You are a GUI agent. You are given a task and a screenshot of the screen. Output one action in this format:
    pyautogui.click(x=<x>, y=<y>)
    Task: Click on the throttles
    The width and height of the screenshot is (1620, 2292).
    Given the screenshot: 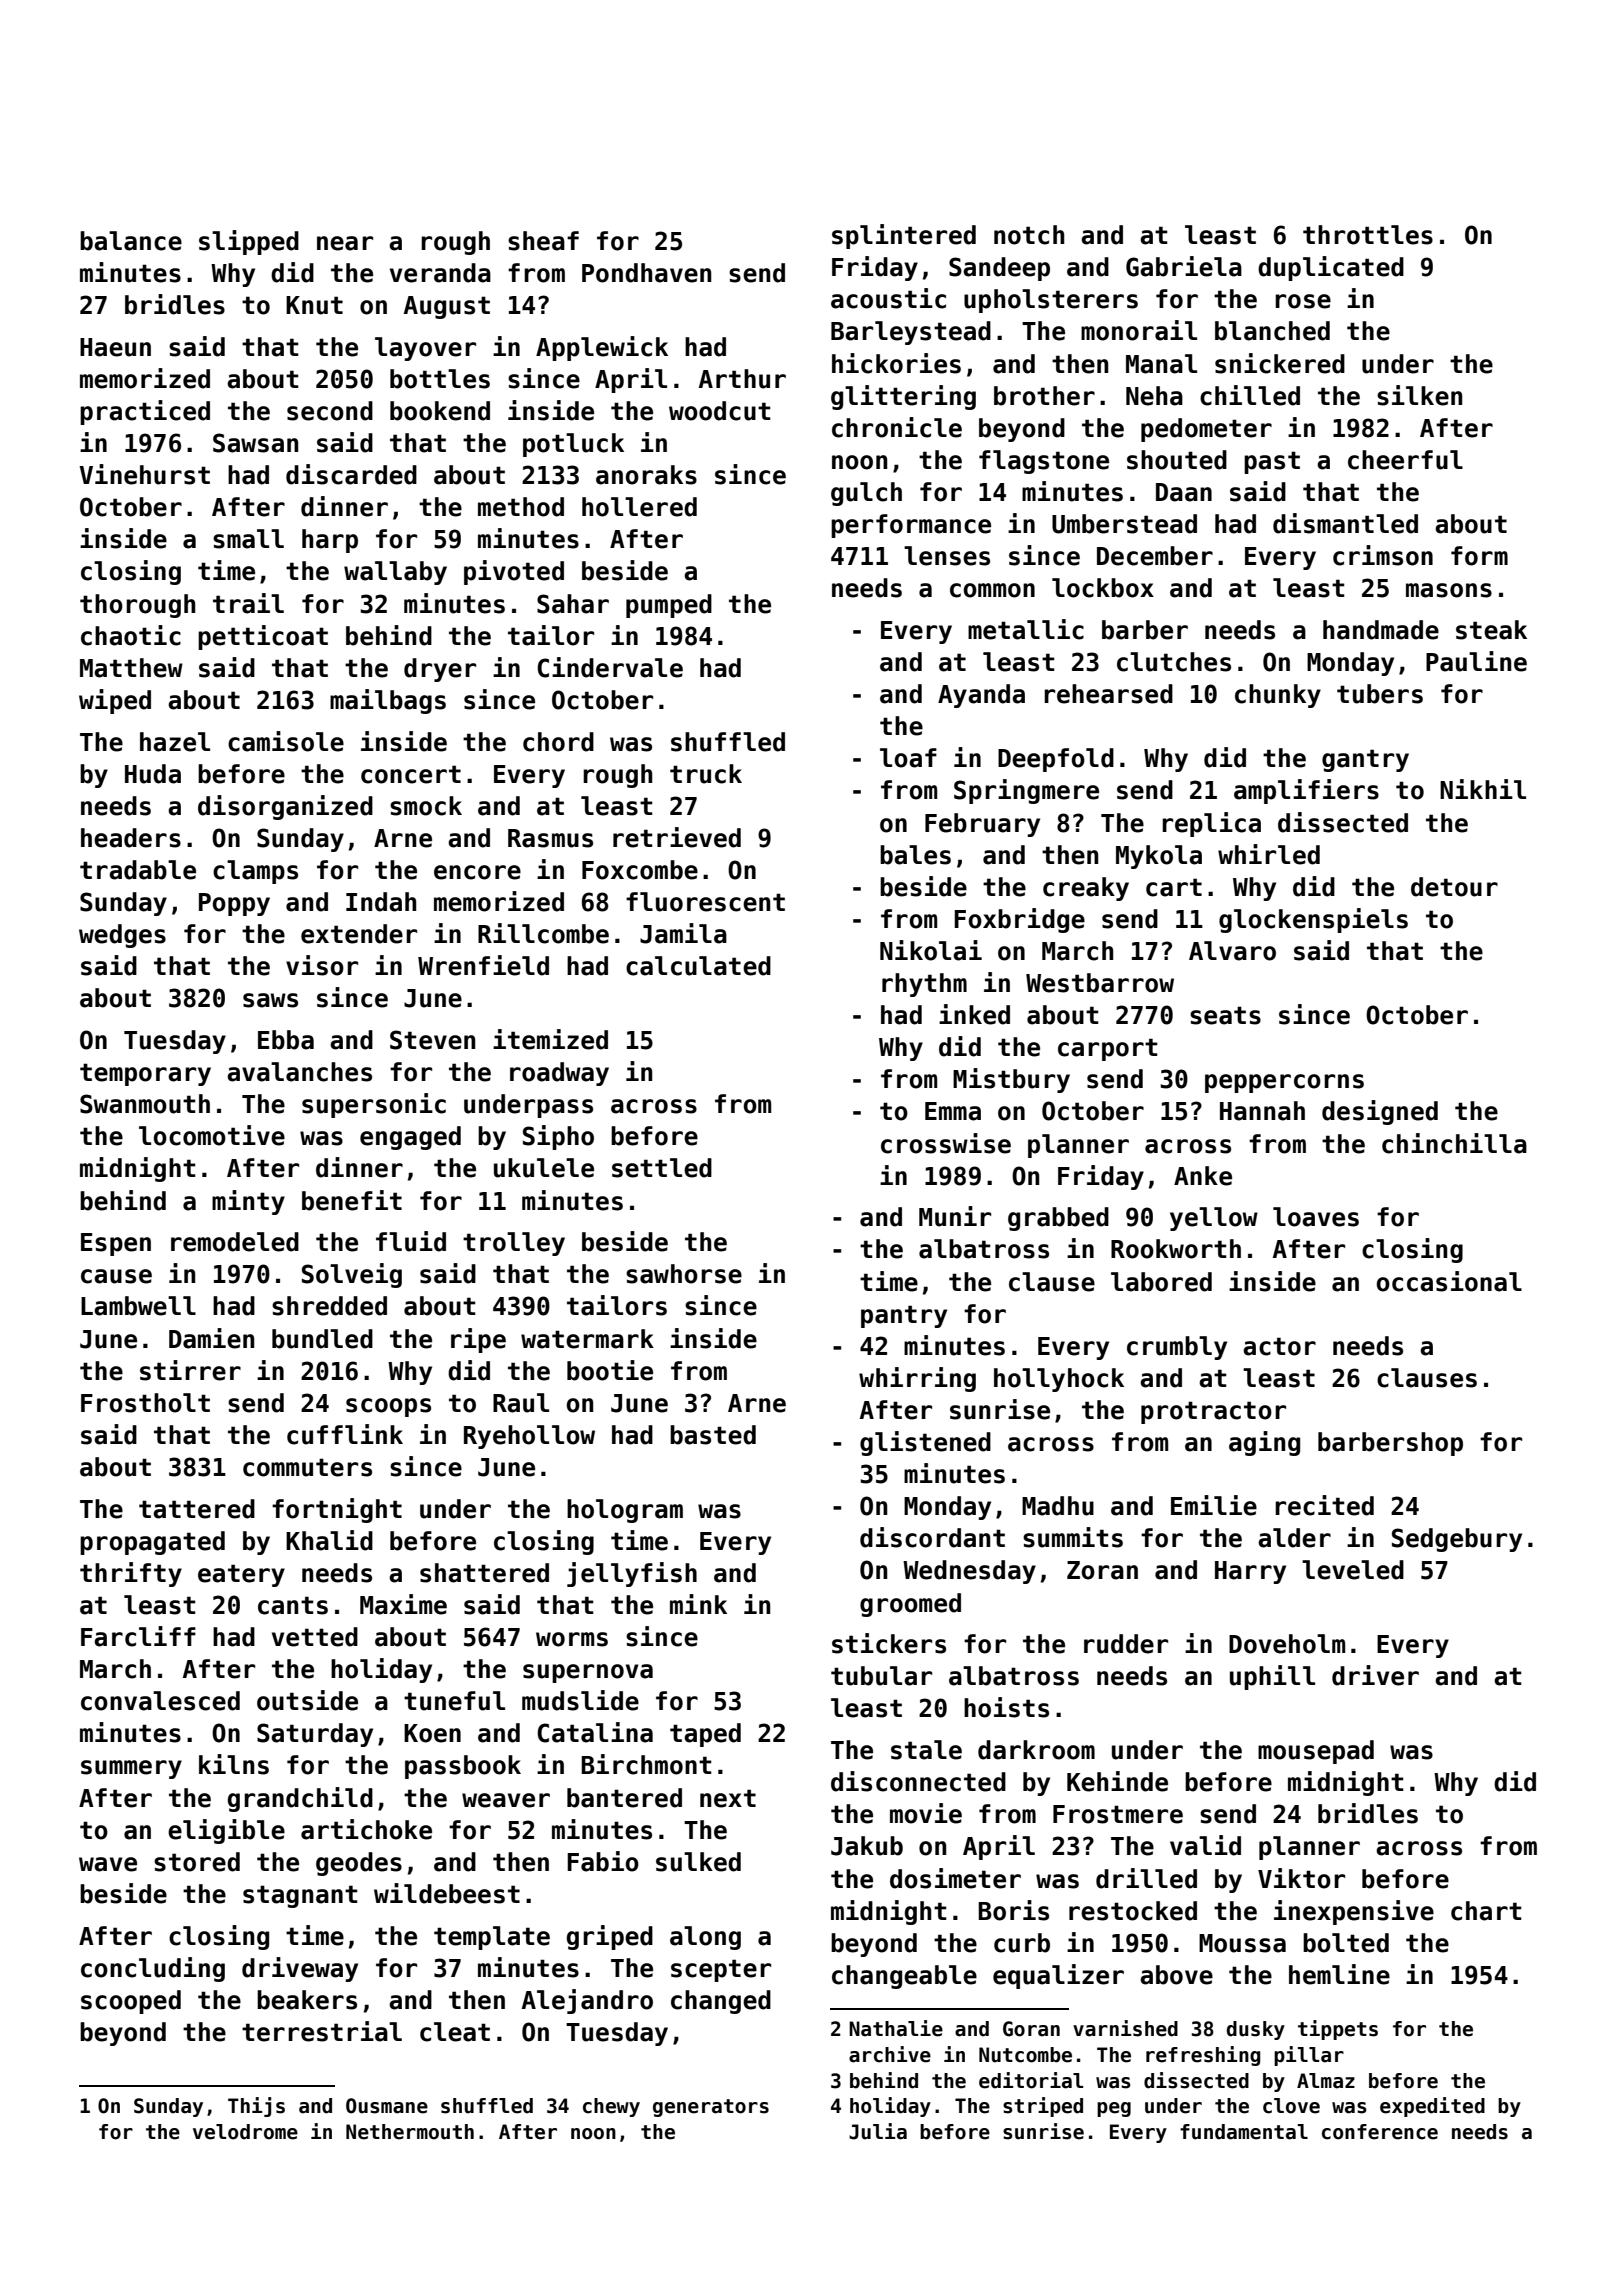 What is the action you would take?
    pyautogui.click(x=1368, y=235)
